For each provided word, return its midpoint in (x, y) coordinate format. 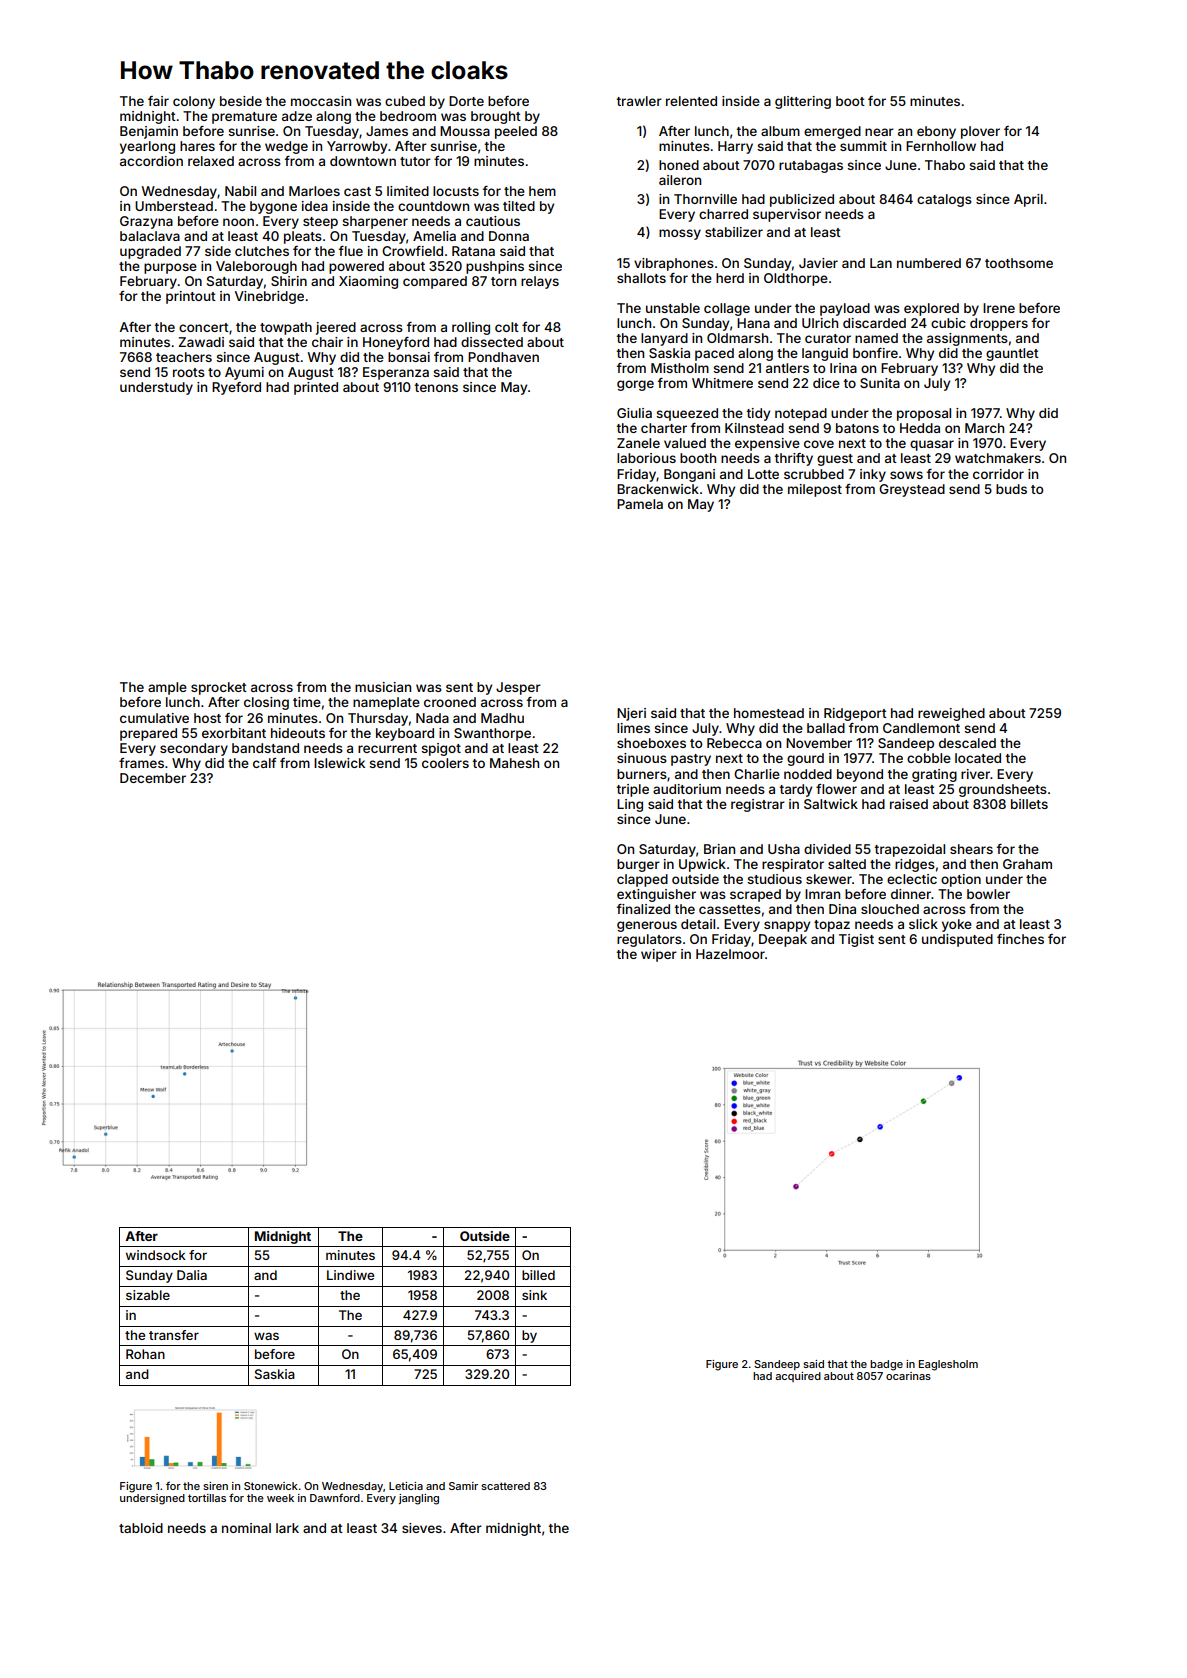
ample (167, 688)
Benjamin (149, 132)
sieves (422, 1528)
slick (923, 924)
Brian (719, 849)
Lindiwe (350, 1275)
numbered (929, 263)
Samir (463, 1486)
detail (698, 924)
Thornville (705, 199)
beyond (860, 775)
